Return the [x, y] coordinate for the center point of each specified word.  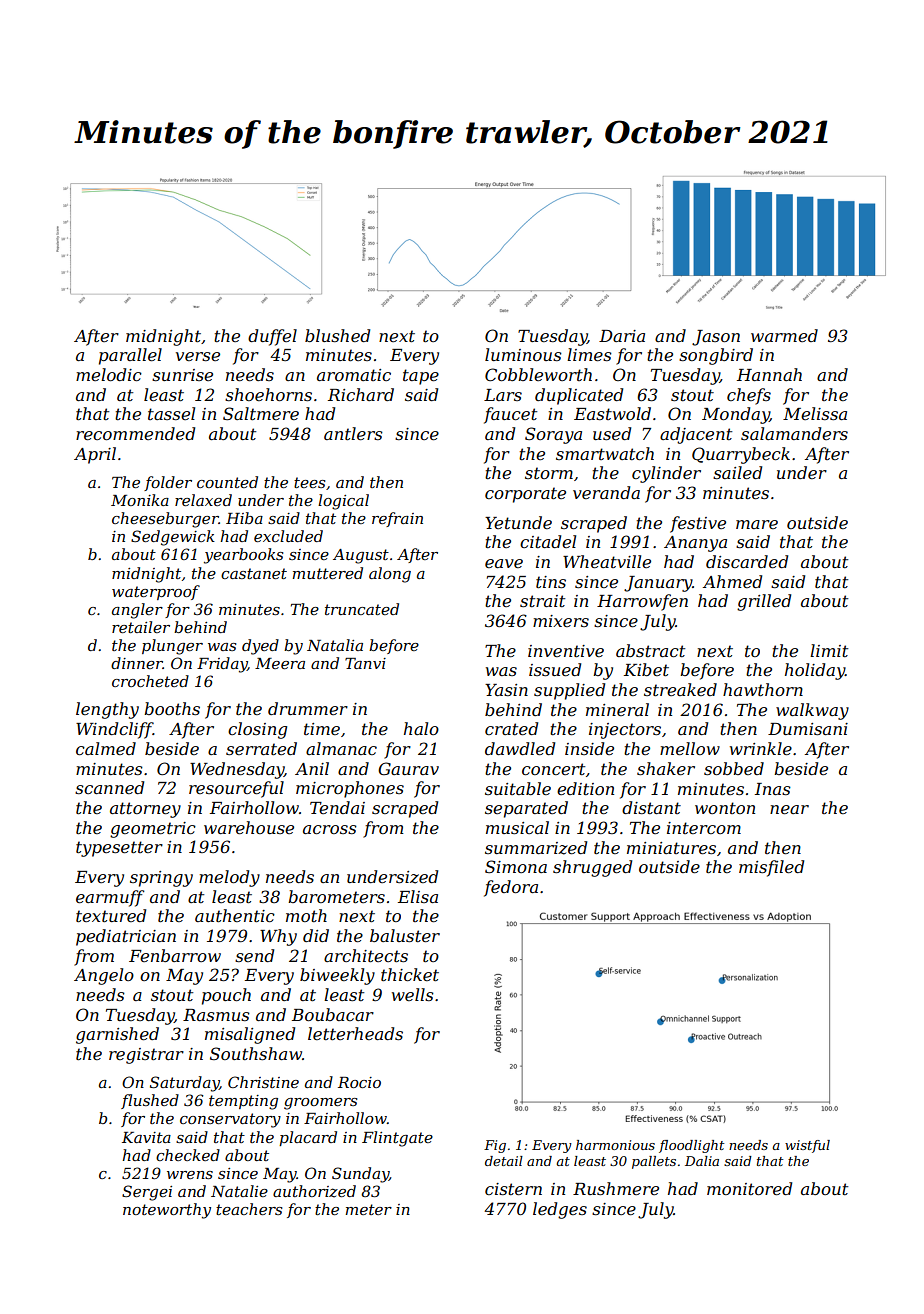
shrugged [592, 868]
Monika [140, 500]
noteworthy [167, 1211]
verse [198, 356]
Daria [622, 336]
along [390, 575]
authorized [314, 1191]
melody [229, 878]
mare [757, 524]
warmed [784, 335]
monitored [749, 1188]
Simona [516, 866]
